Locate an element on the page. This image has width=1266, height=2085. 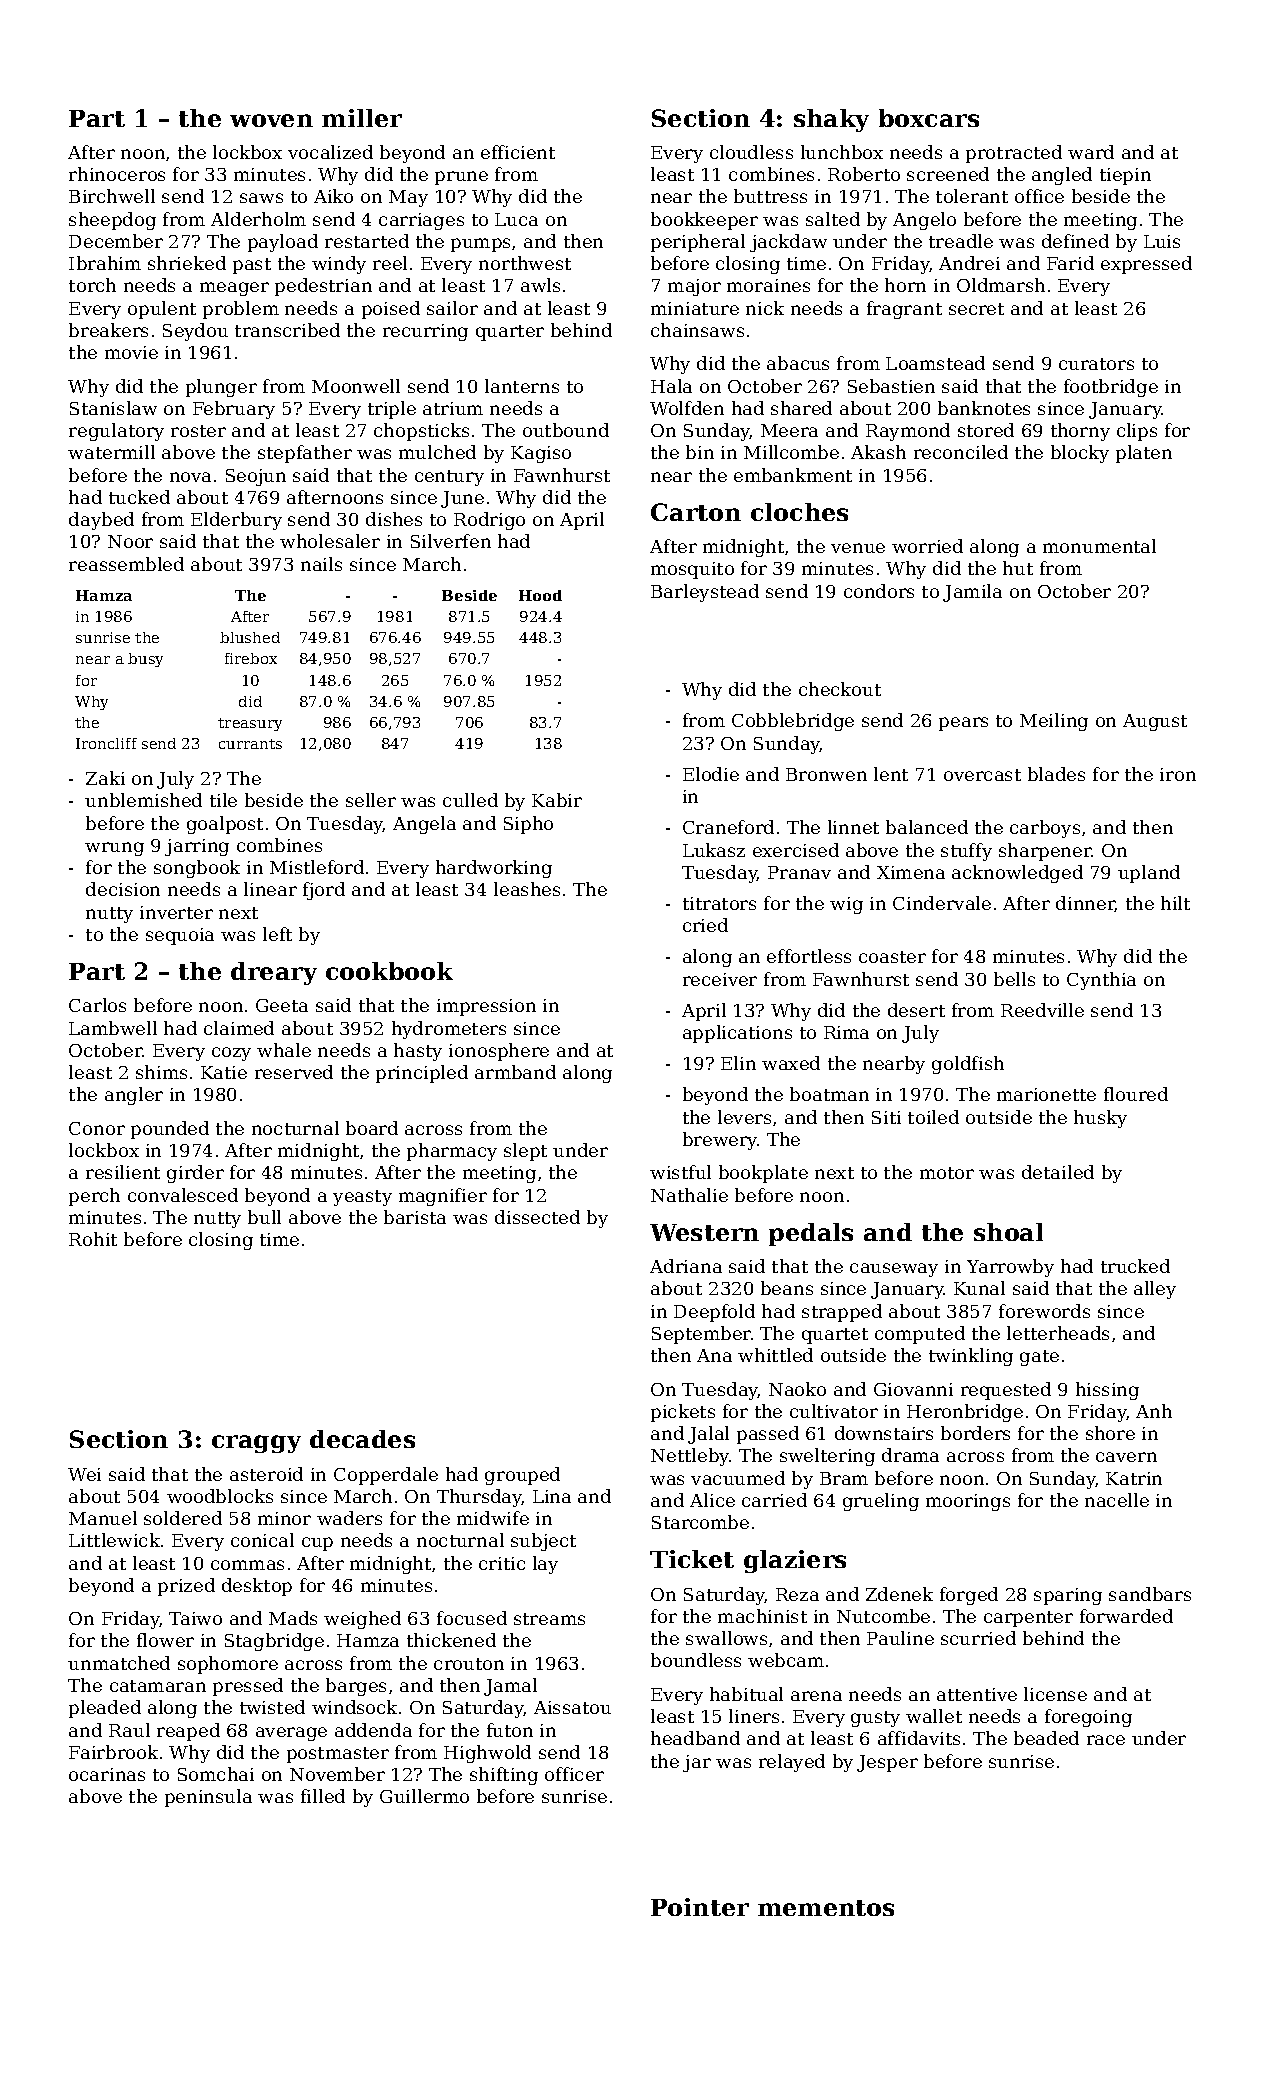
causeway is located at coordinates (894, 1270).
